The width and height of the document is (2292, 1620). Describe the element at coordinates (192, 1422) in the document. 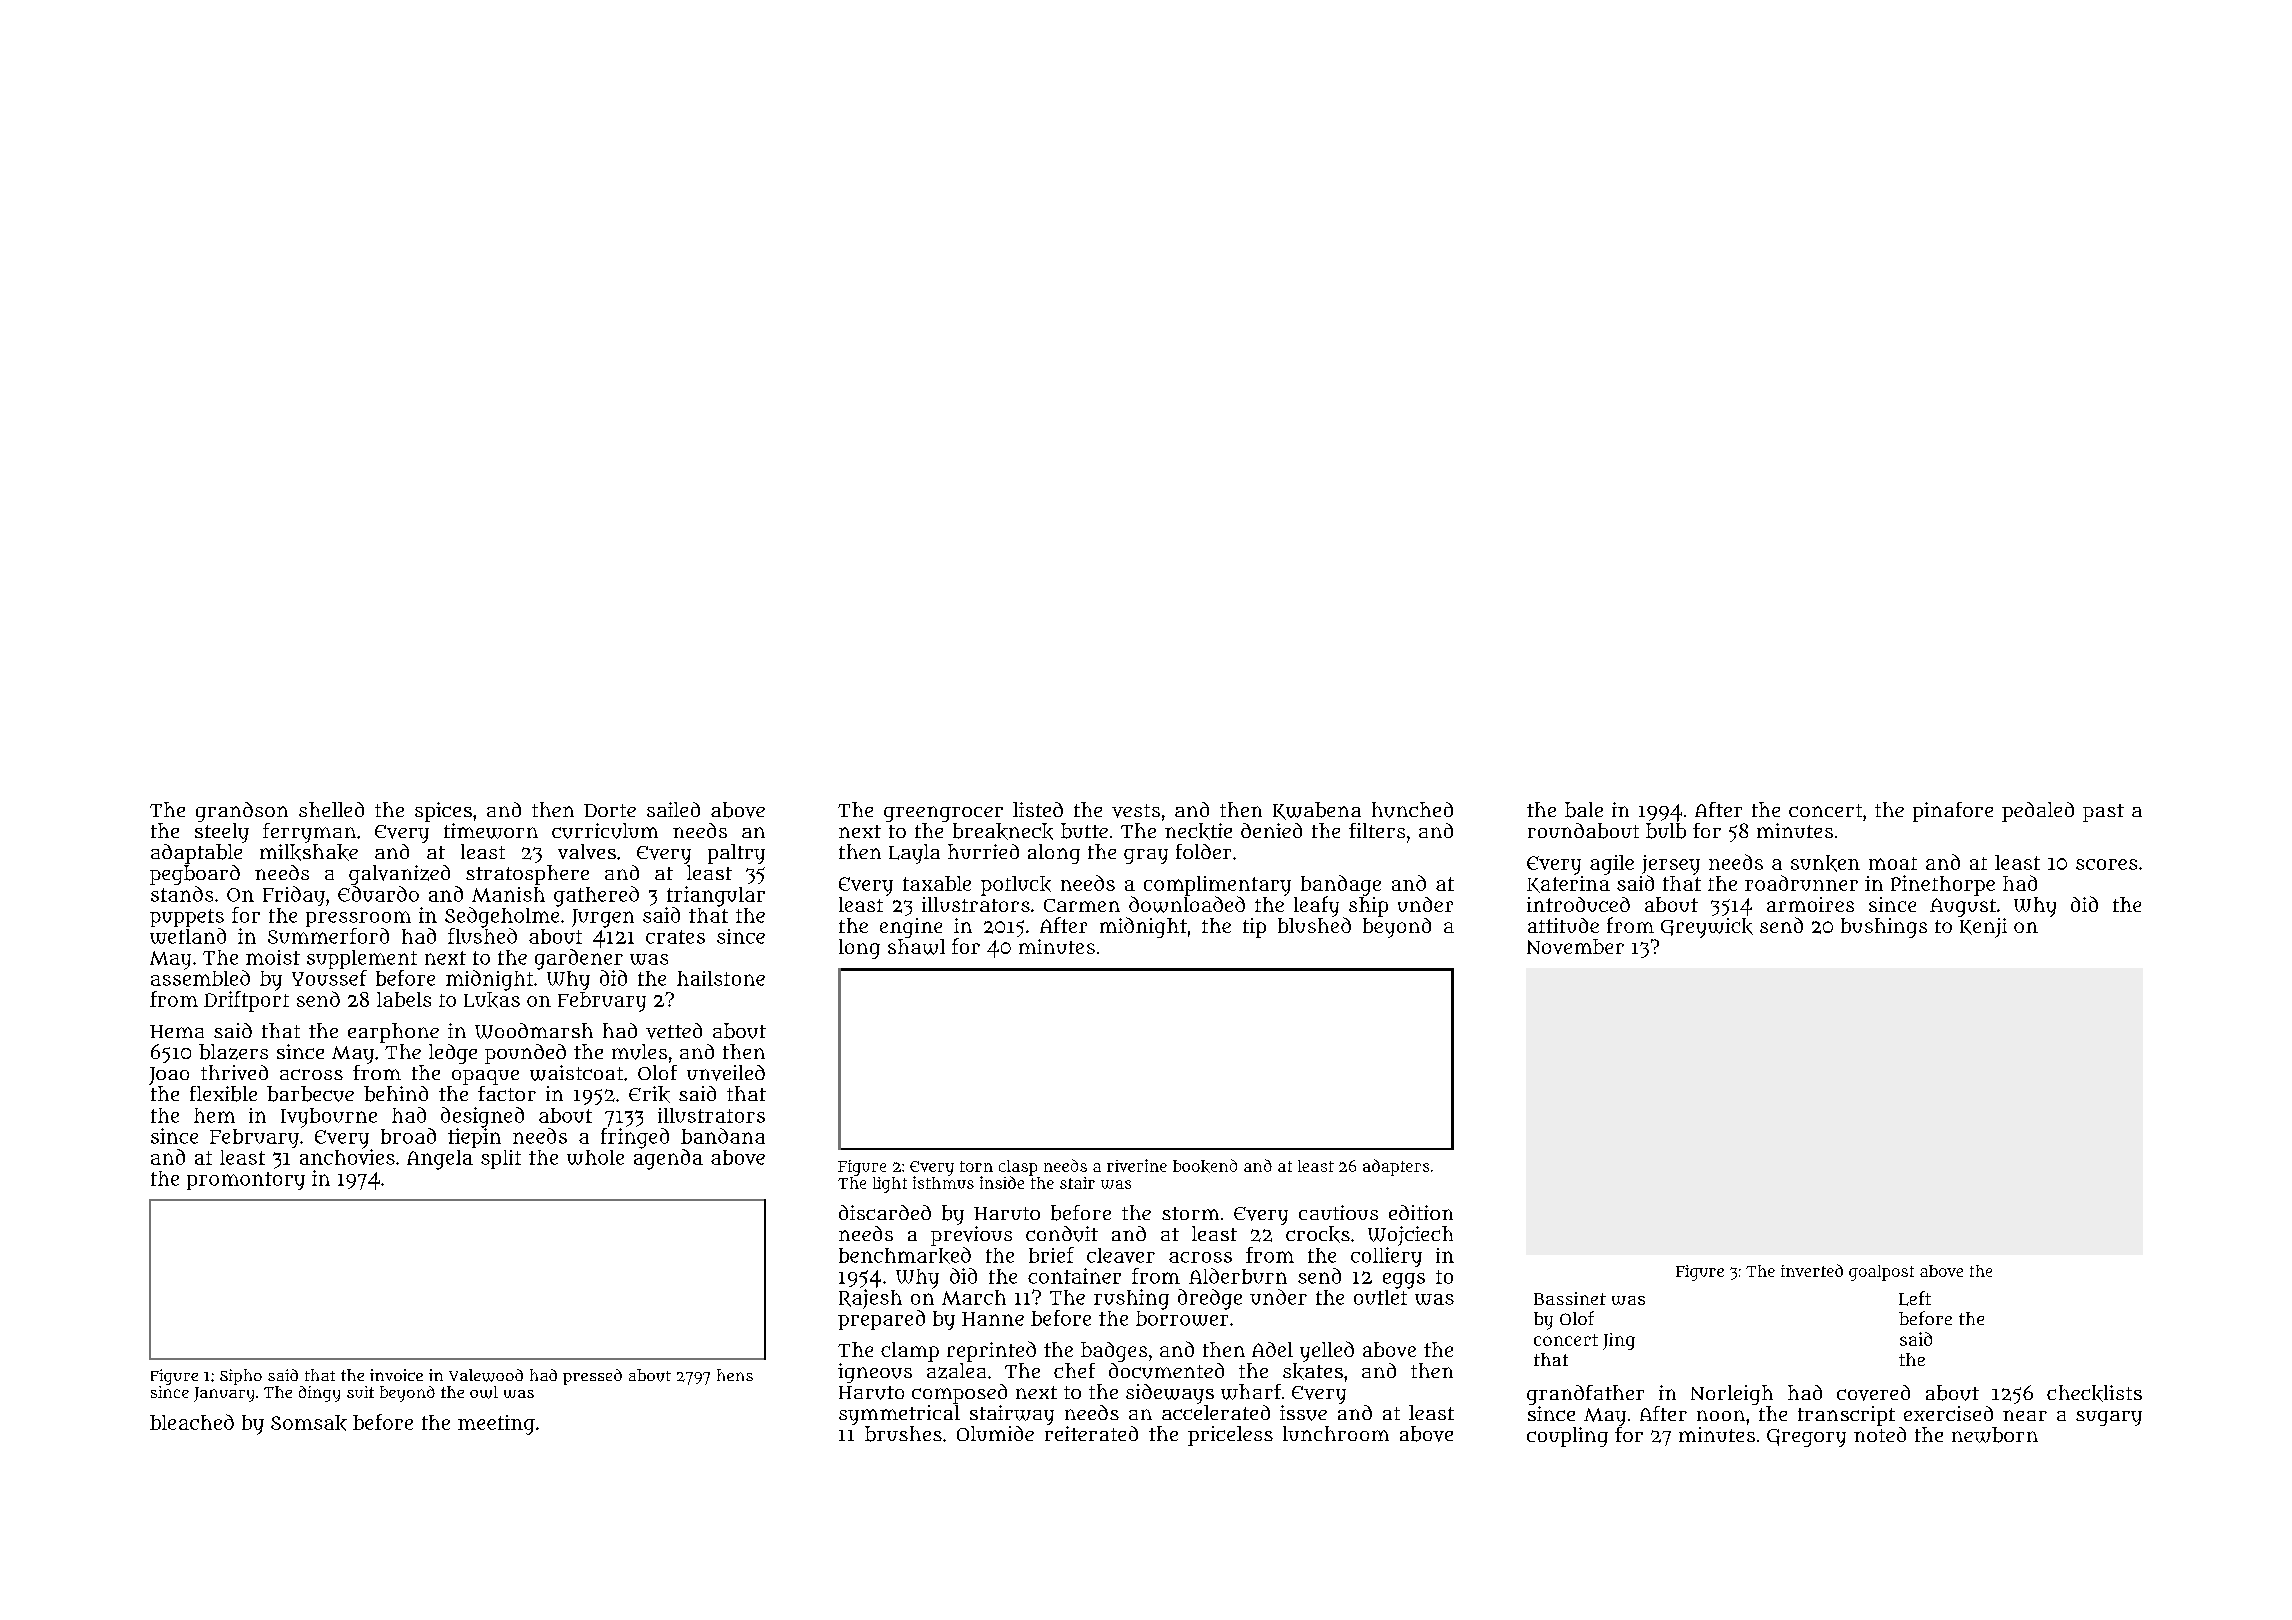

I see `bleached` at that location.
